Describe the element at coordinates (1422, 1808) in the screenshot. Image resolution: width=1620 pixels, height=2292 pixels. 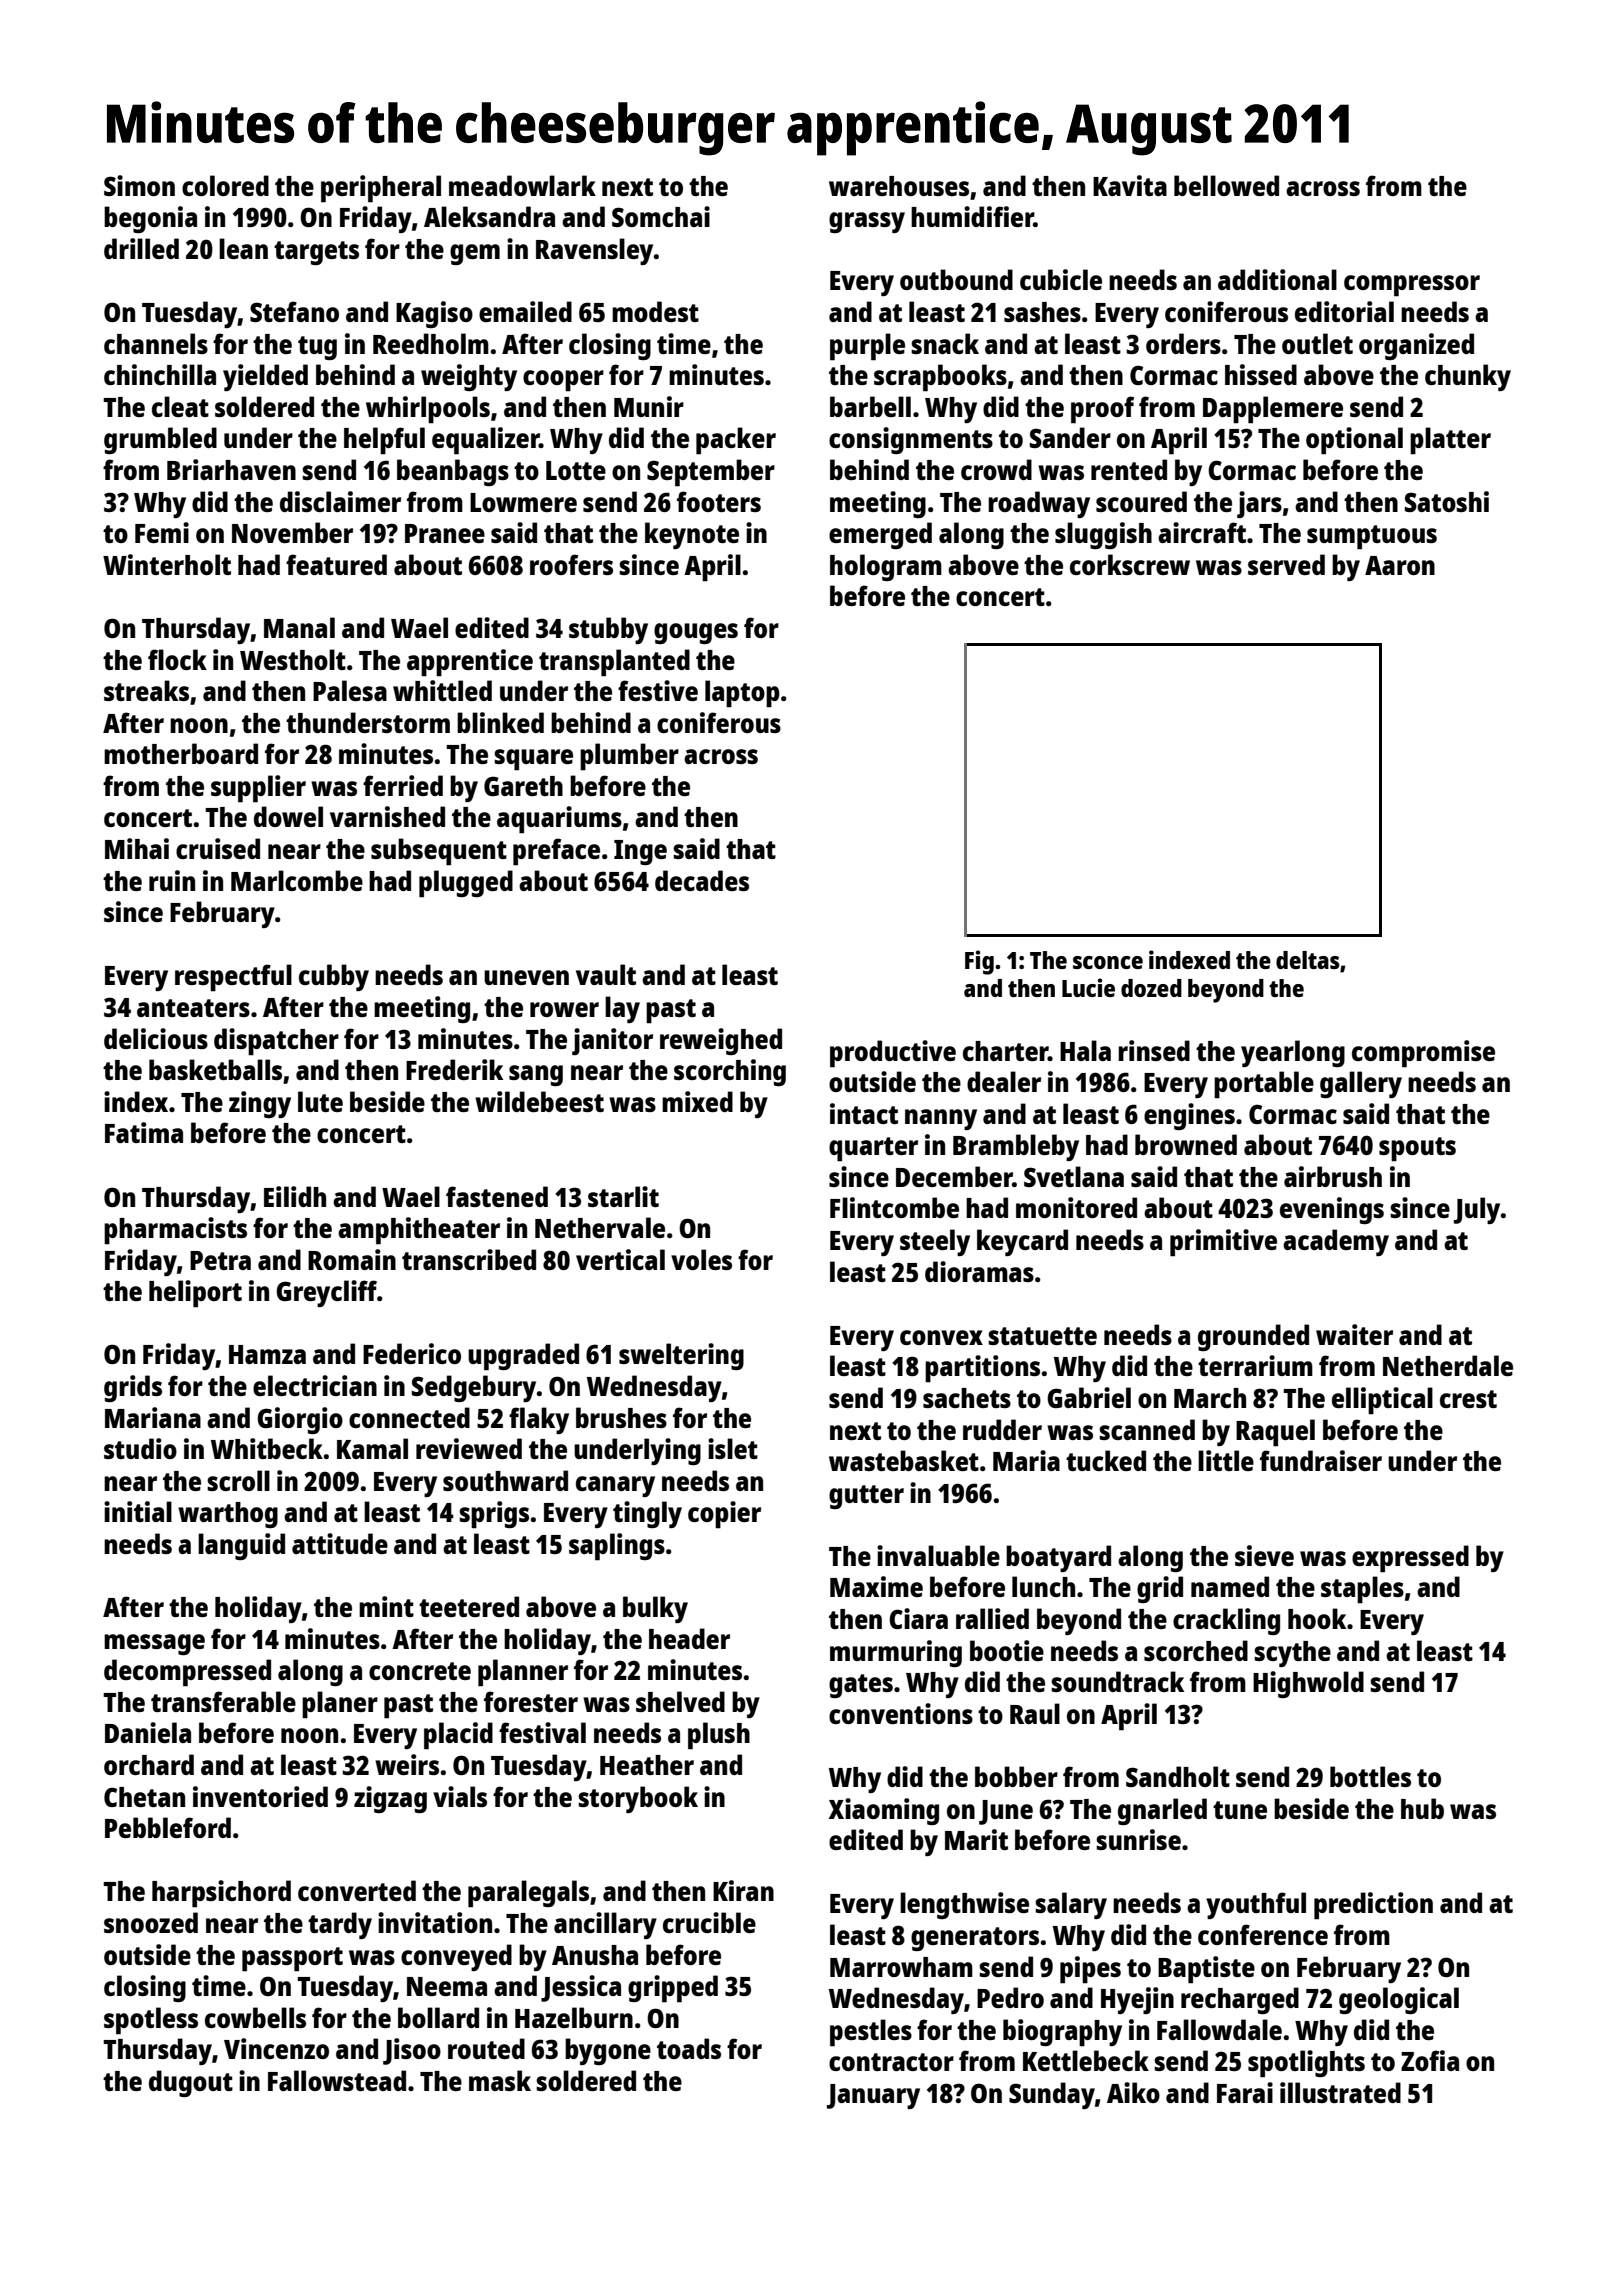
I see `hub` at that location.
